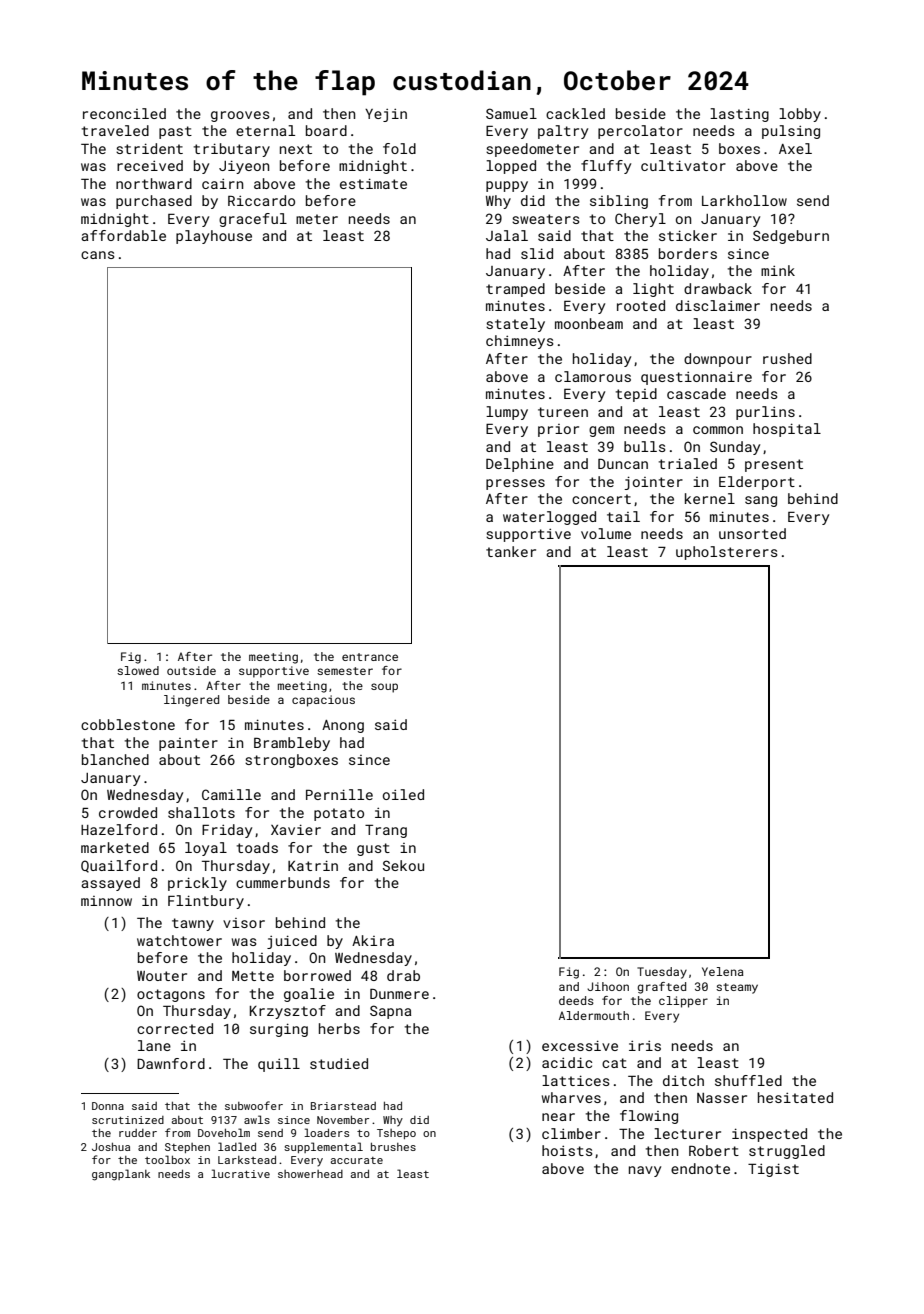 The width and height of the screenshot is (924, 1314). What do you see at coordinates (384, 688) in the screenshot?
I see `soup` at bounding box center [384, 688].
